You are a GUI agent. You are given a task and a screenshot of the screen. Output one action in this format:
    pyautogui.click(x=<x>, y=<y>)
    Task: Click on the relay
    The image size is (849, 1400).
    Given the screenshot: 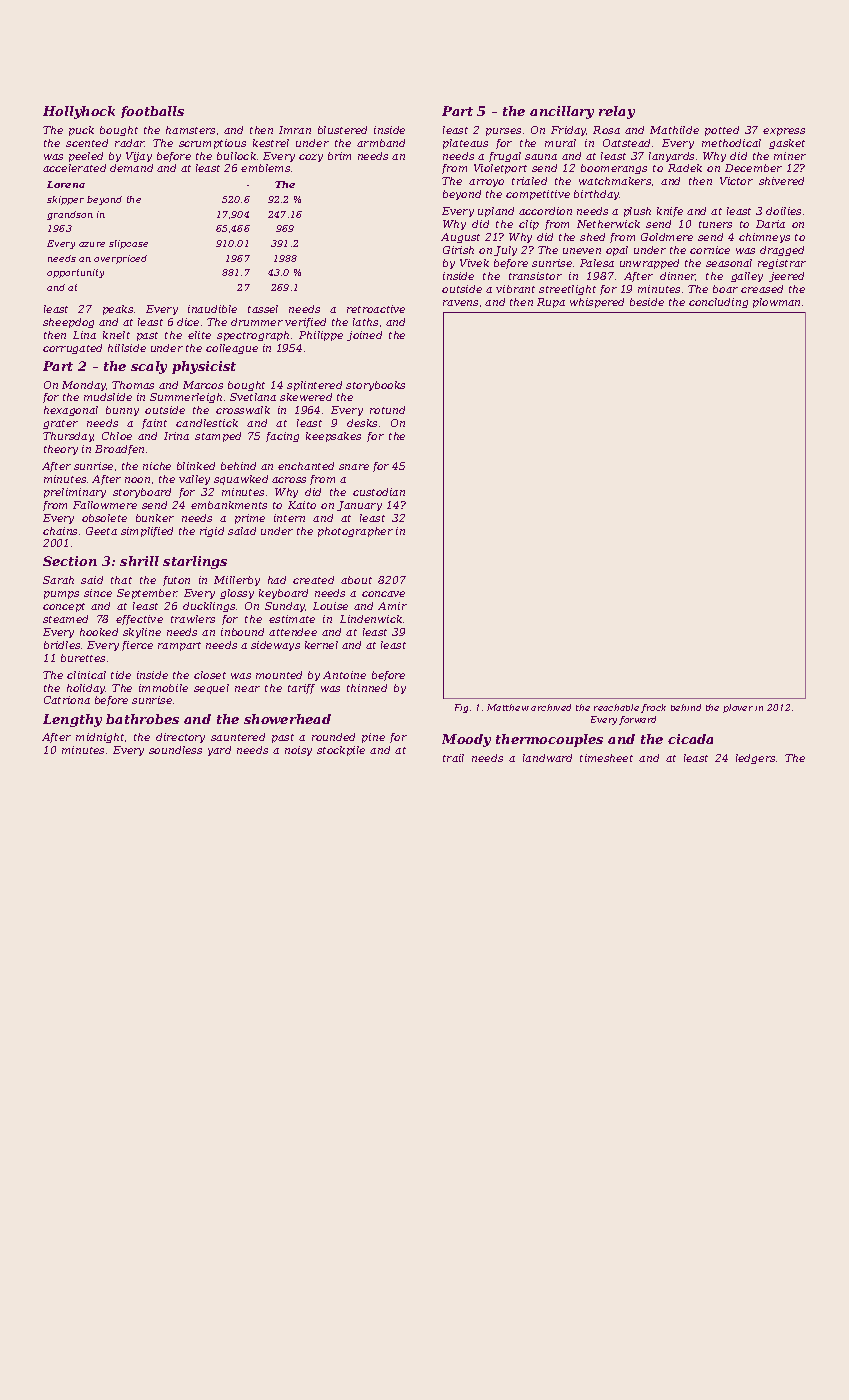 What is the action you would take?
    pyautogui.click(x=617, y=112)
